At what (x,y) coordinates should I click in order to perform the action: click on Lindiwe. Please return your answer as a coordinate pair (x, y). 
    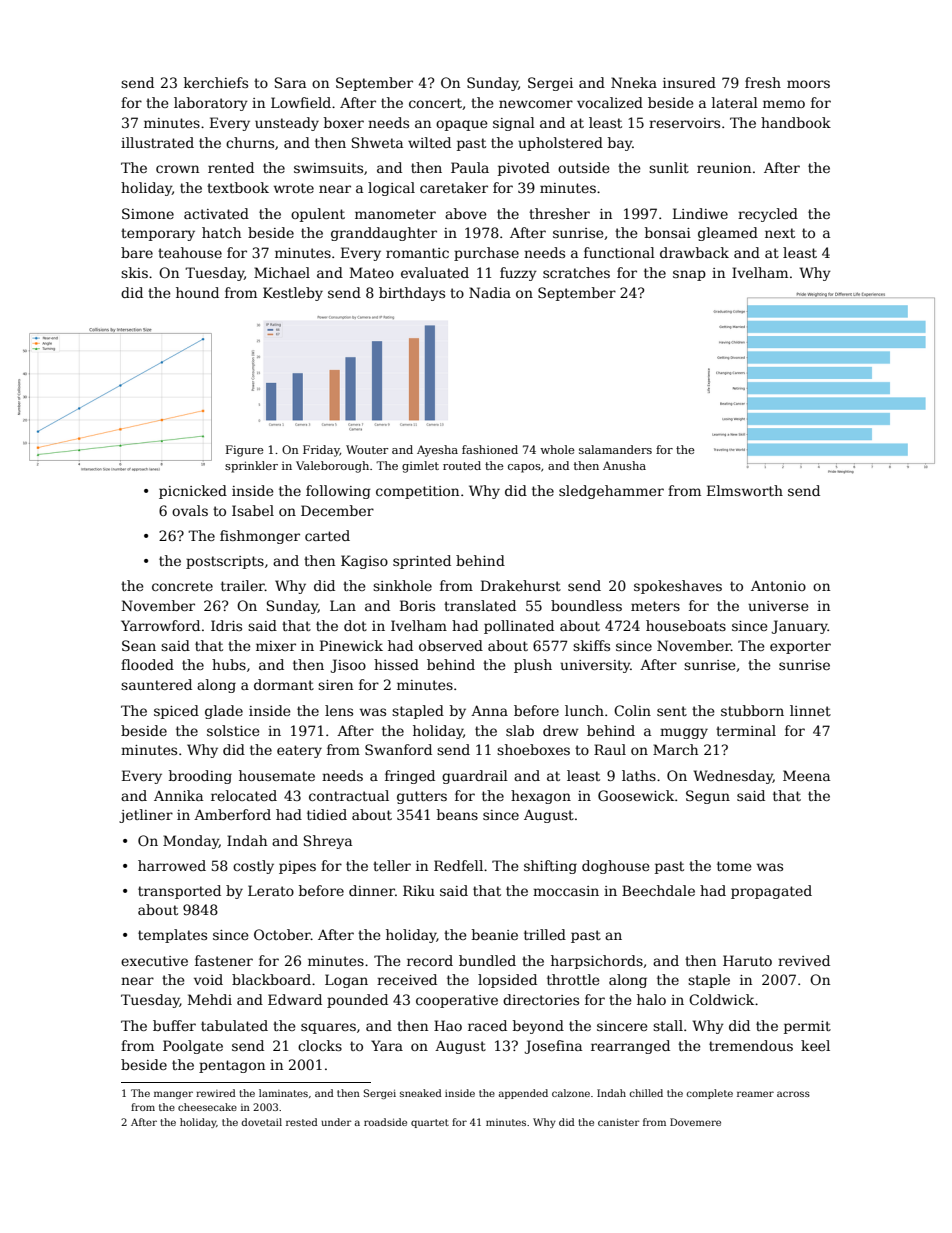
    Looking at the image, I should click on (700, 213).
